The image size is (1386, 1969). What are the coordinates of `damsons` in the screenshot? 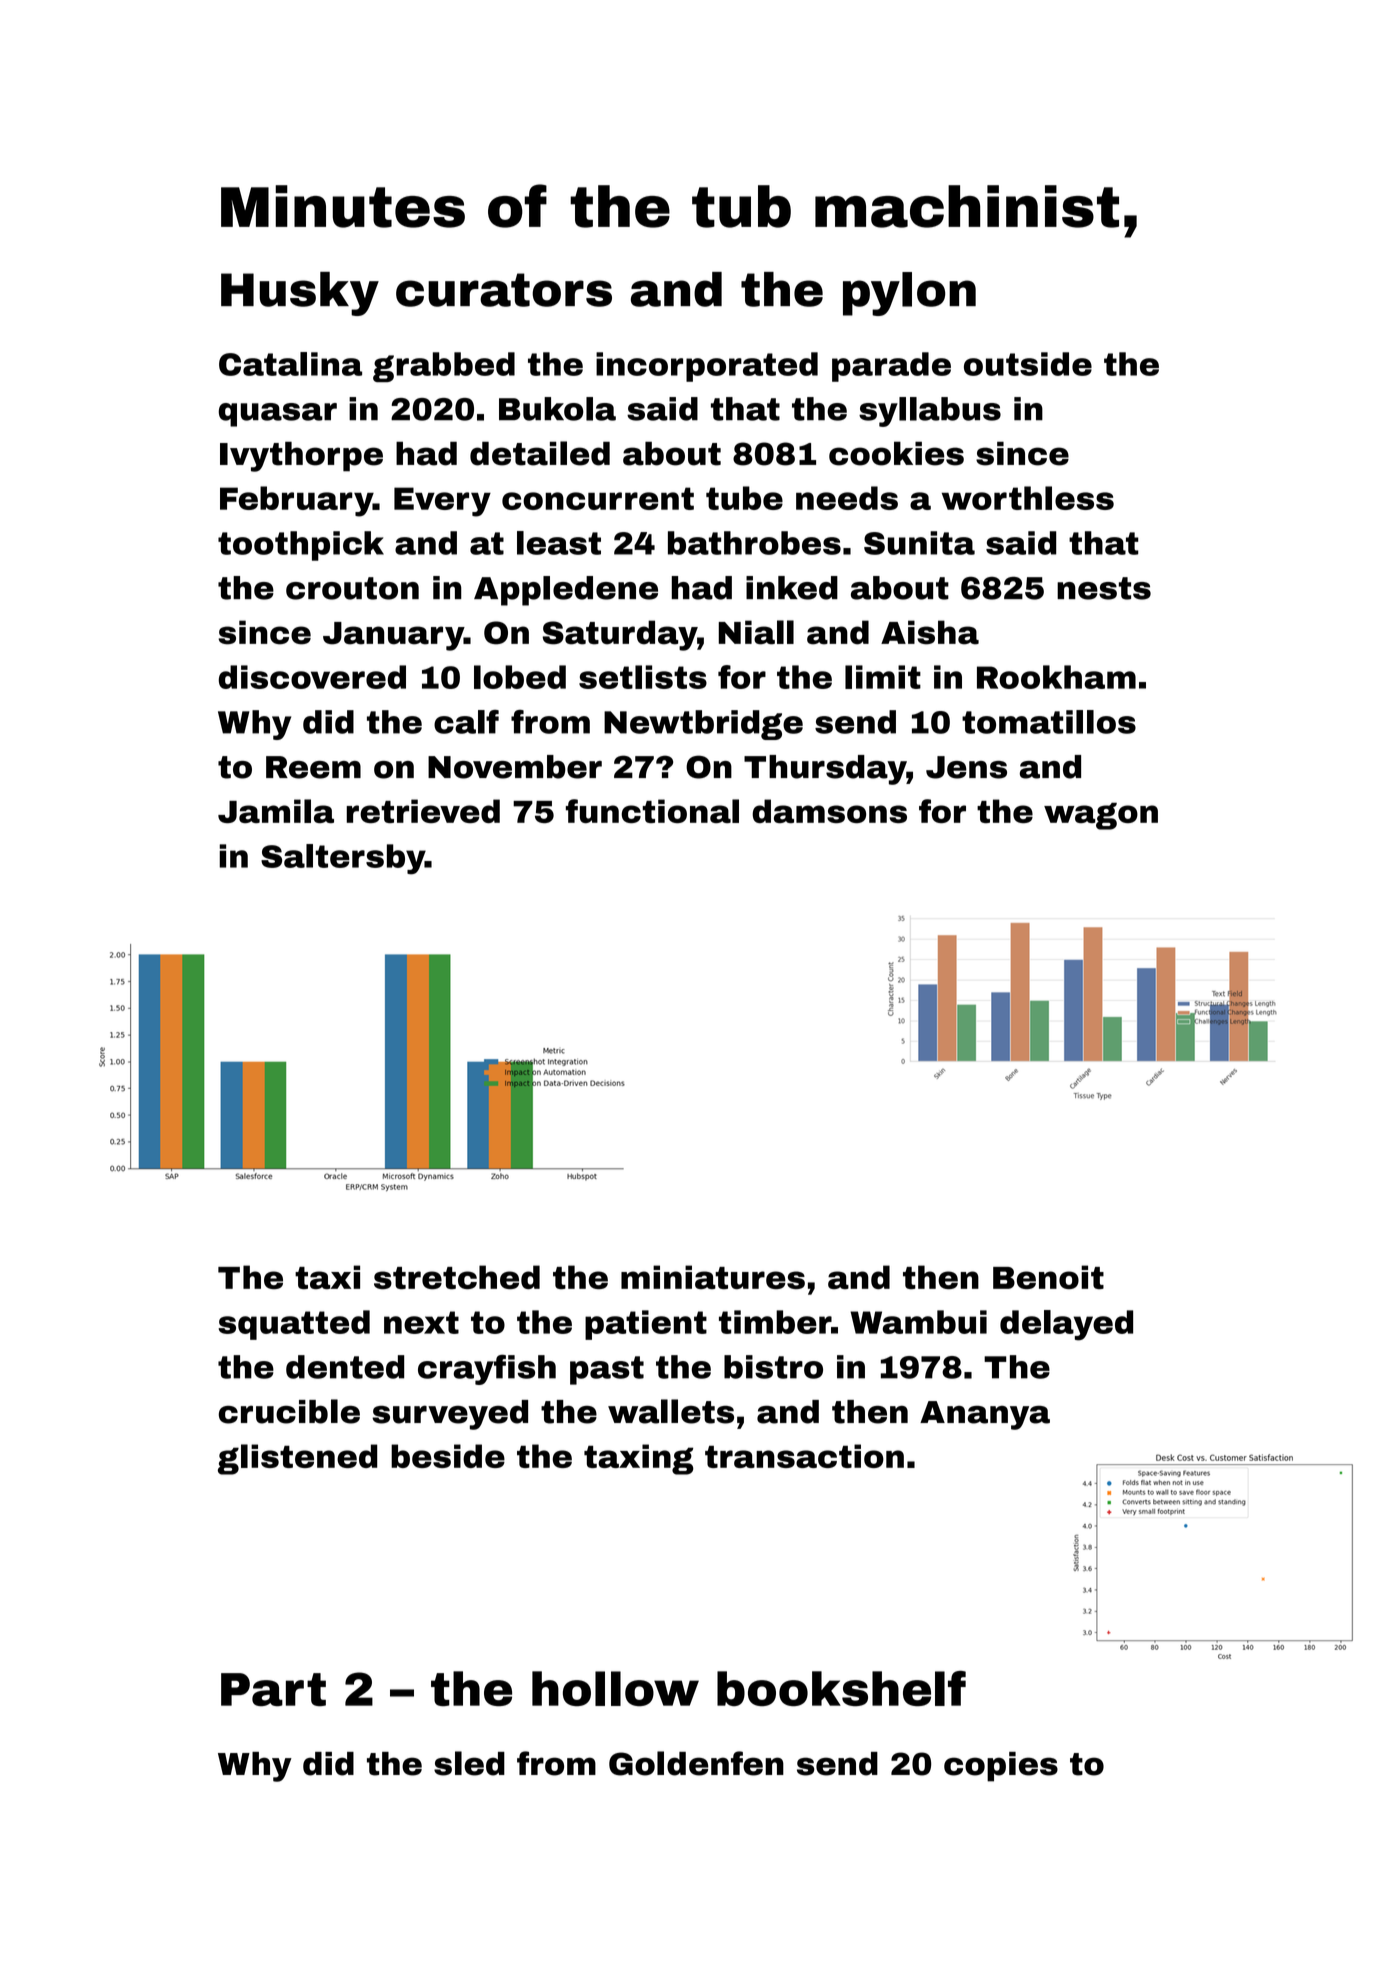 It's located at (829, 811).
